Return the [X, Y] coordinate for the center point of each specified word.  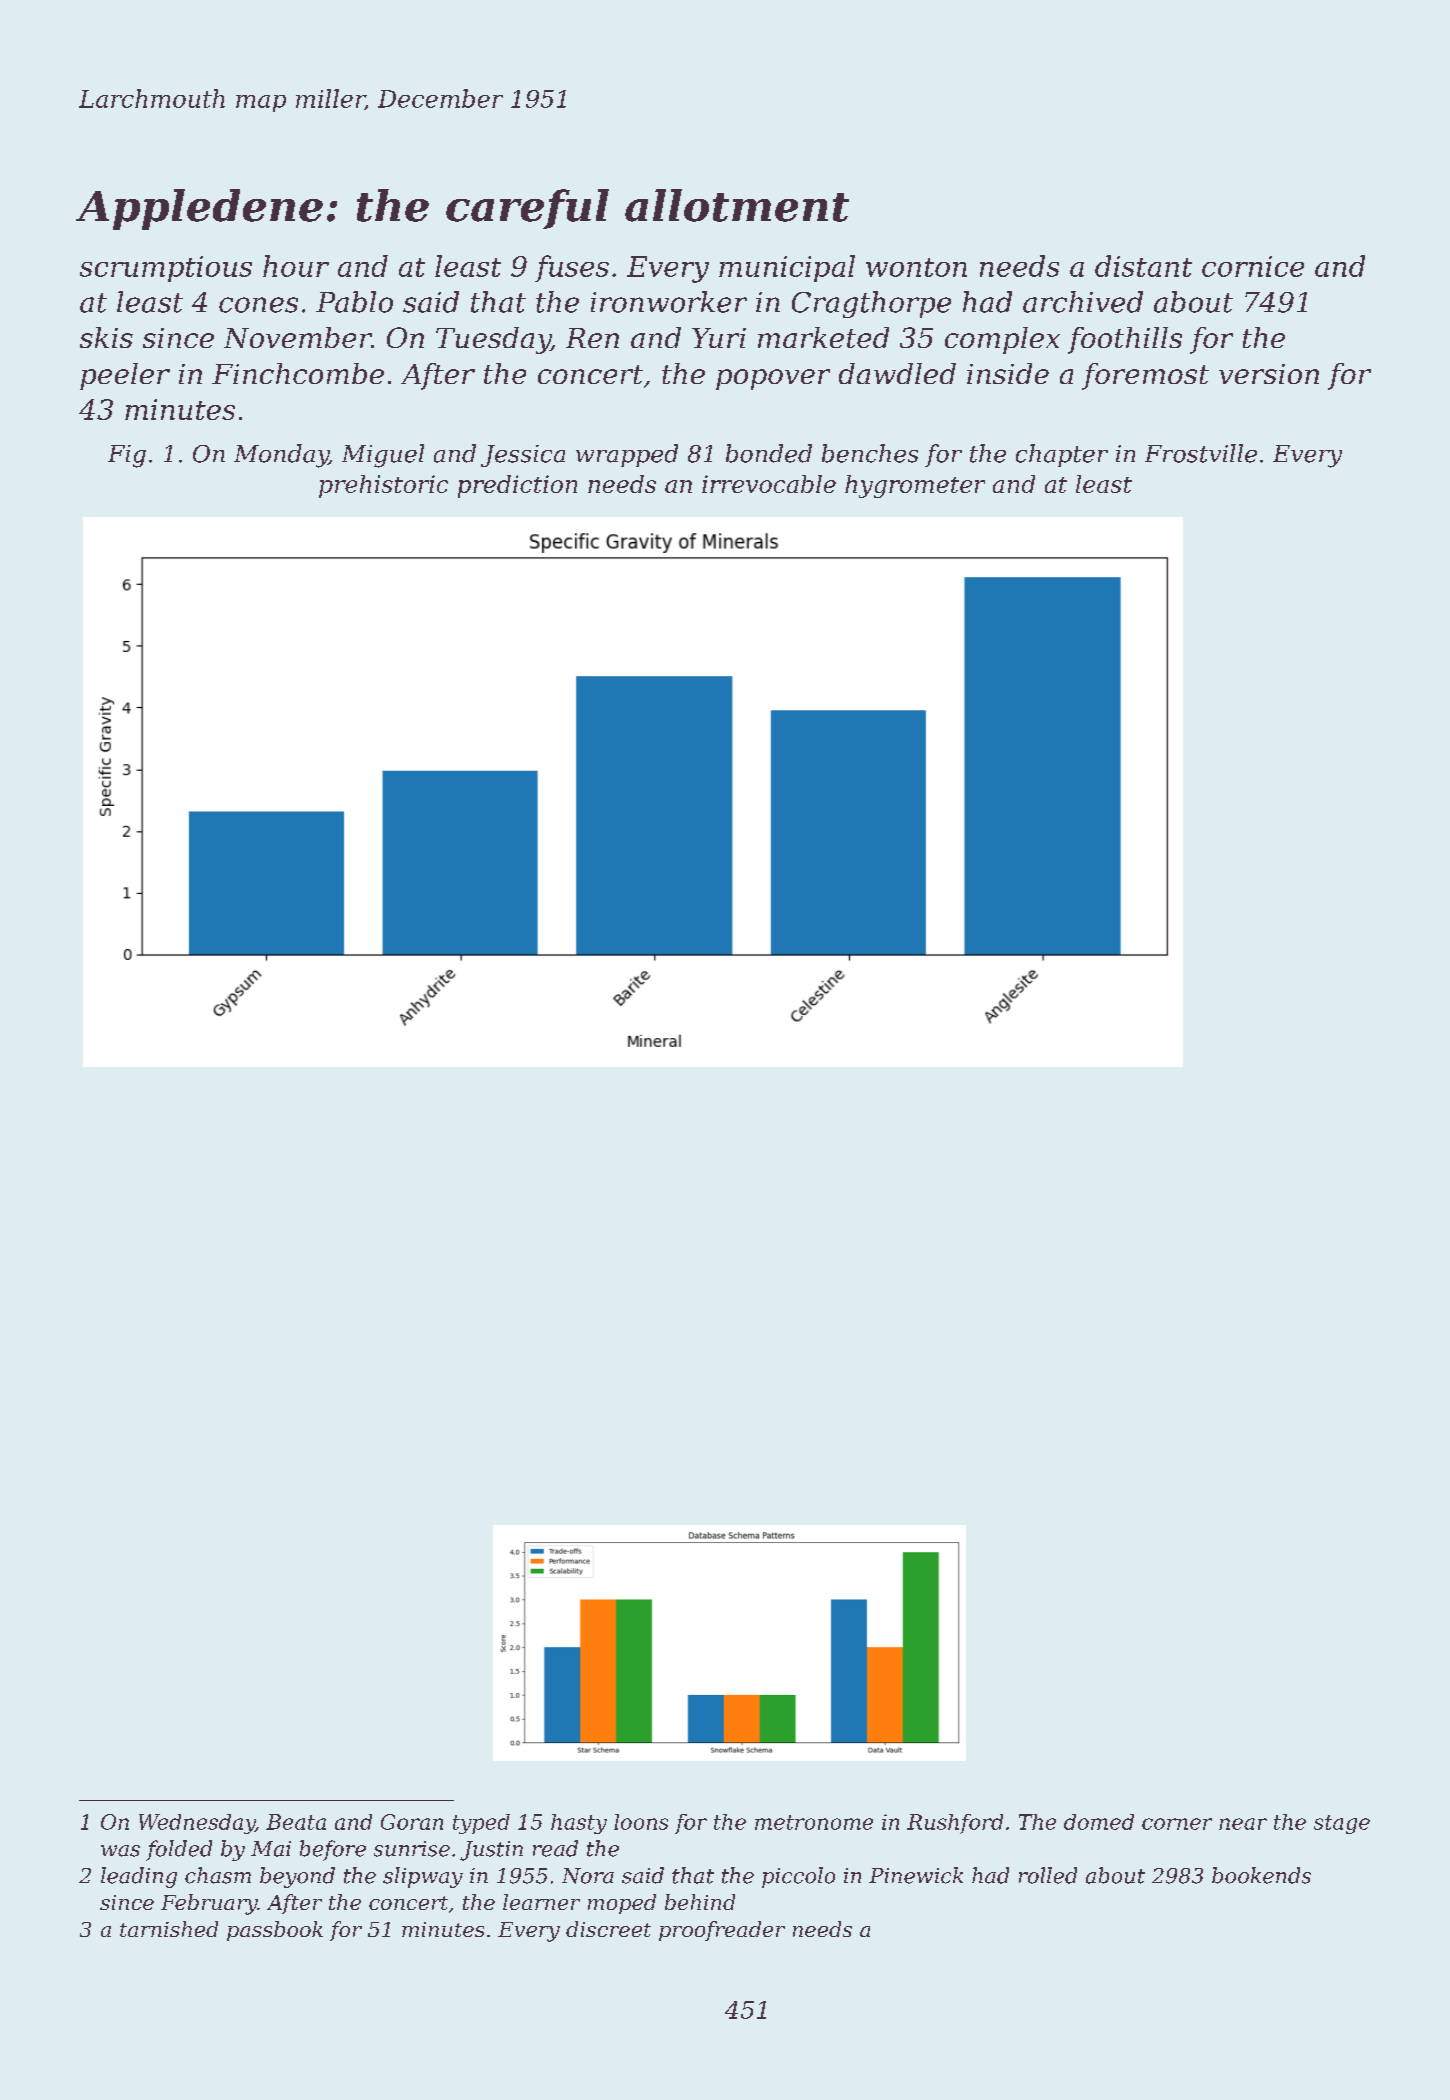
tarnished [169, 1929]
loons [641, 1822]
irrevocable [769, 484]
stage [1342, 1824]
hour [296, 266]
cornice [1253, 266]
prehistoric [383, 486]
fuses [572, 268]
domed [1099, 1822]
